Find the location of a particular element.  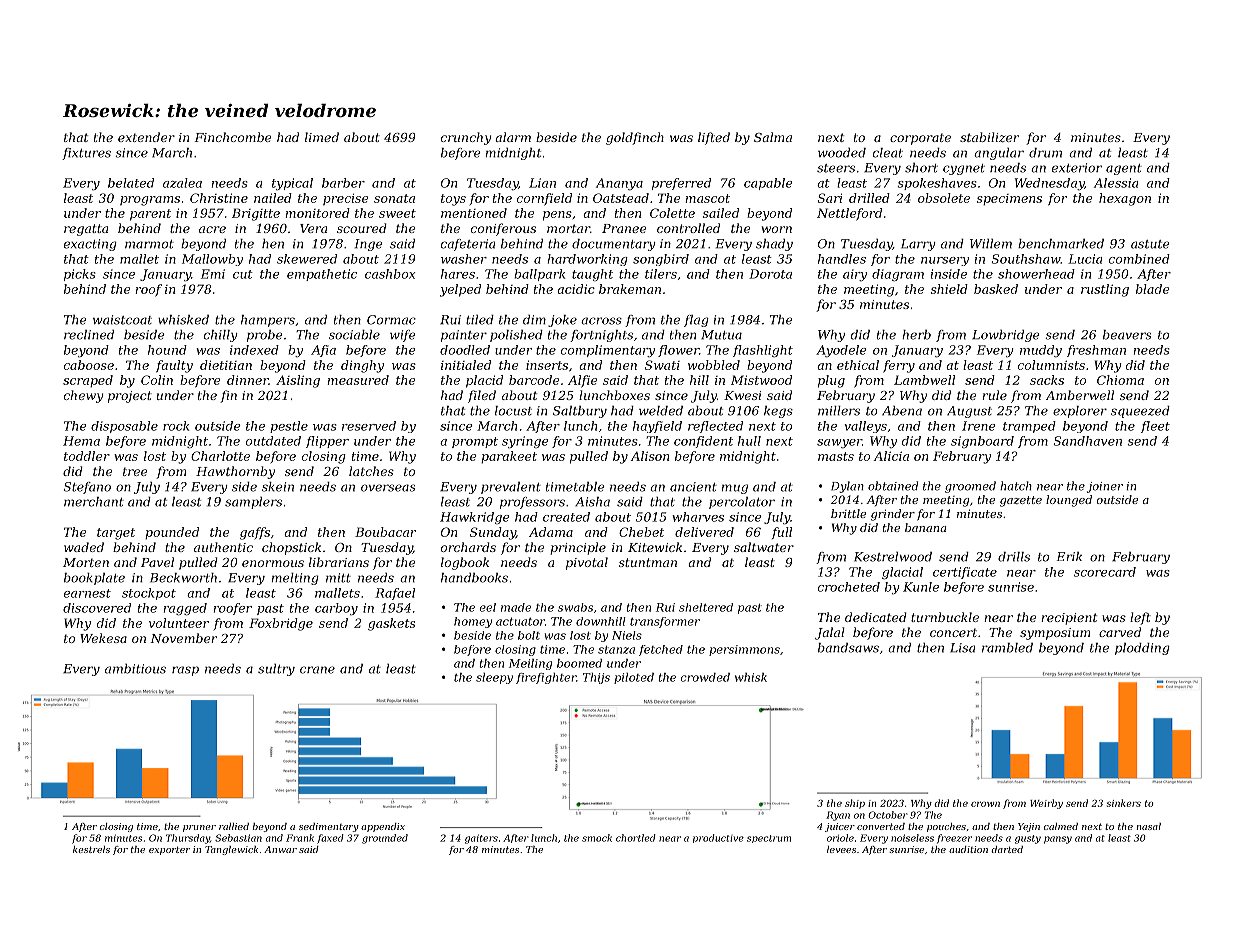

cleat is located at coordinates (888, 153).
